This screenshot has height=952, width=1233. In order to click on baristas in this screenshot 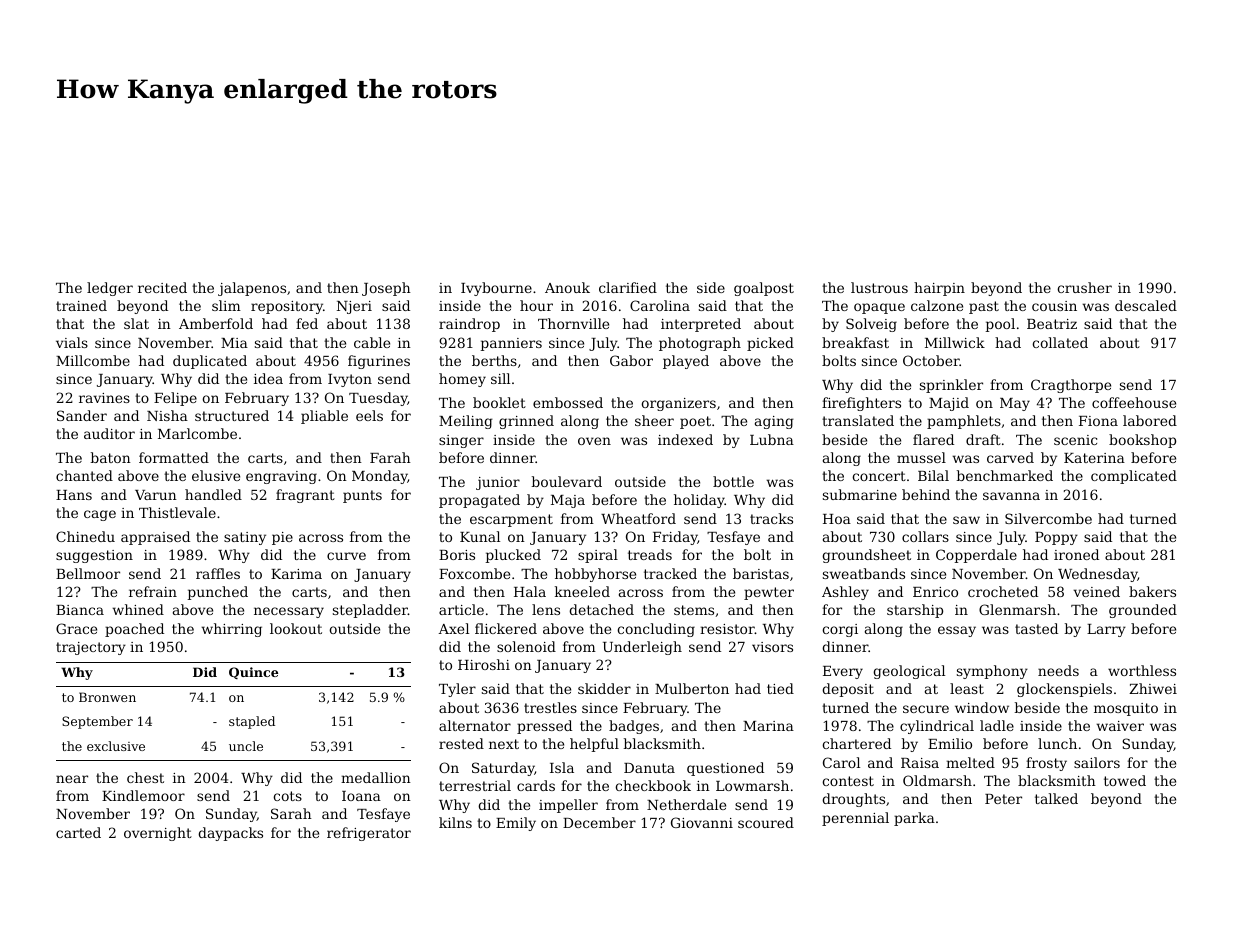, I will do `click(761, 573)`.
